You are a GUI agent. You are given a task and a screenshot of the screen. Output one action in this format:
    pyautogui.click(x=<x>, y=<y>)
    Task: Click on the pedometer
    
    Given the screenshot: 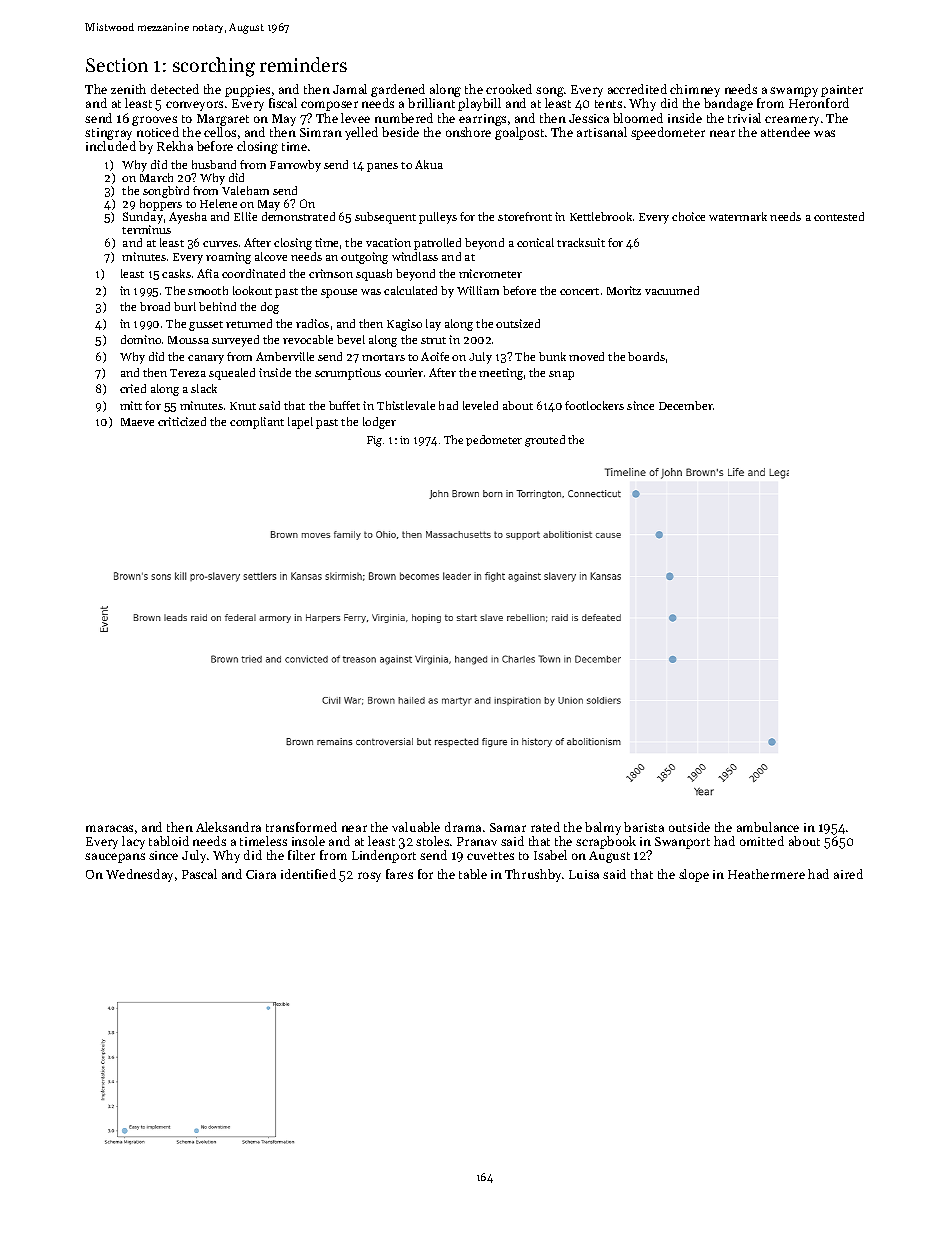 What is the action you would take?
    pyautogui.click(x=494, y=440)
